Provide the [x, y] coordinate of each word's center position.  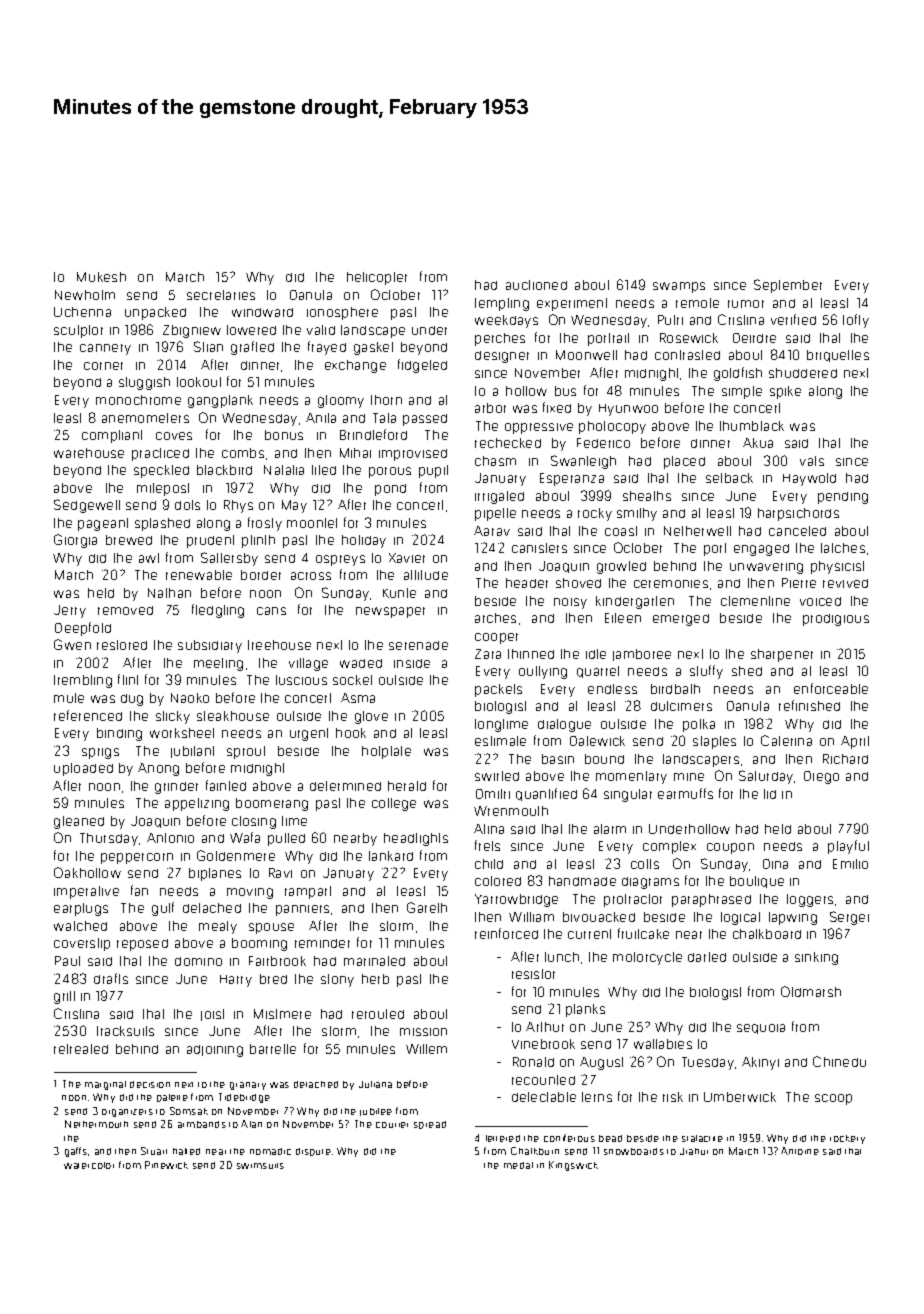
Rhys [238, 506]
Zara [488, 654]
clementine [755, 601]
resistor [533, 974]
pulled [286, 839]
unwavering [766, 568]
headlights [416, 839]
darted [707, 957]
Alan [251, 1124]
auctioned [536, 285]
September [788, 286]
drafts [111, 978]
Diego [821, 777]
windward [262, 312]
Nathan [169, 593]
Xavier [407, 558]
